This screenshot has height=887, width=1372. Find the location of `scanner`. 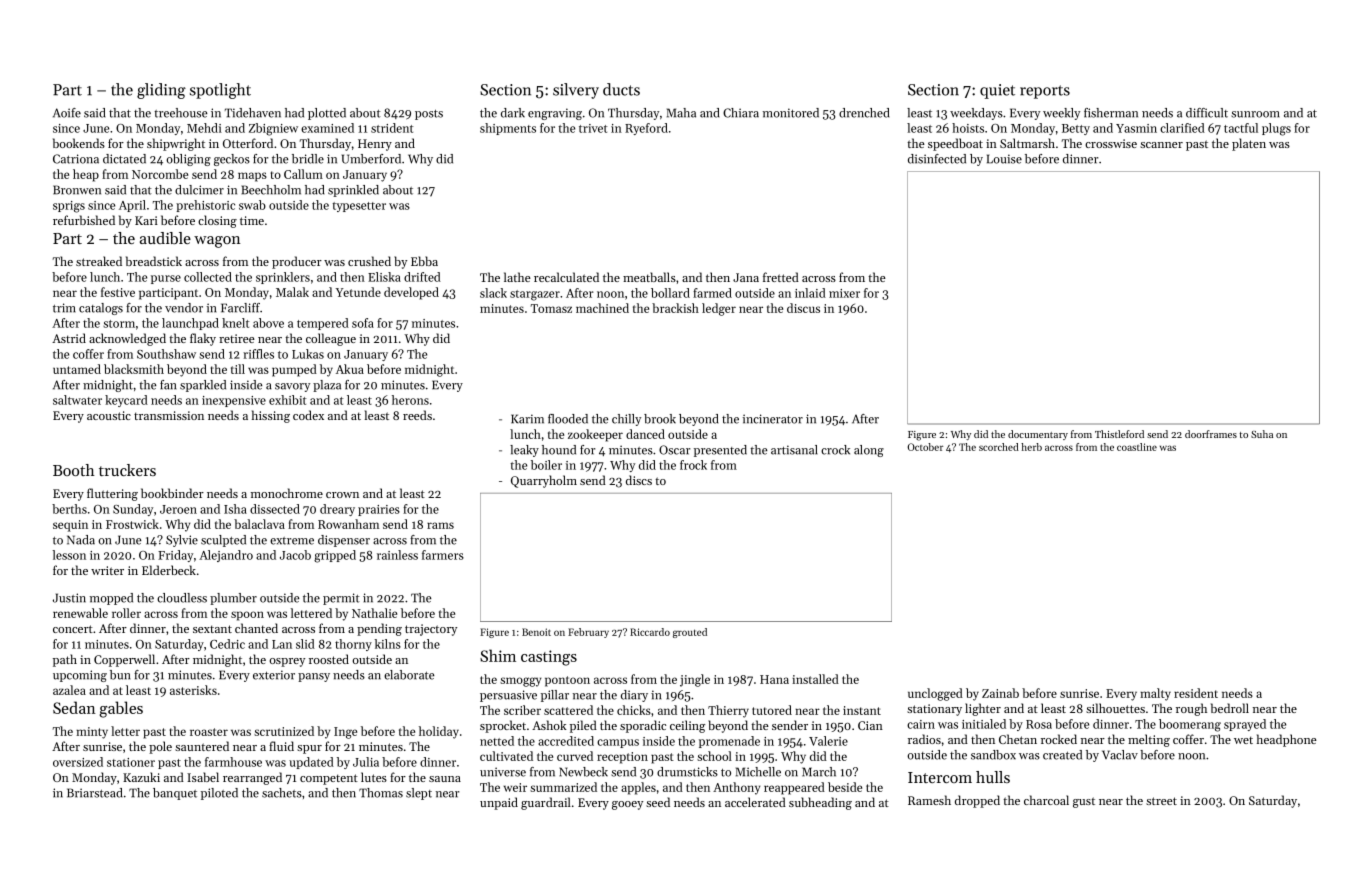

scanner is located at coordinates (1161, 145).
